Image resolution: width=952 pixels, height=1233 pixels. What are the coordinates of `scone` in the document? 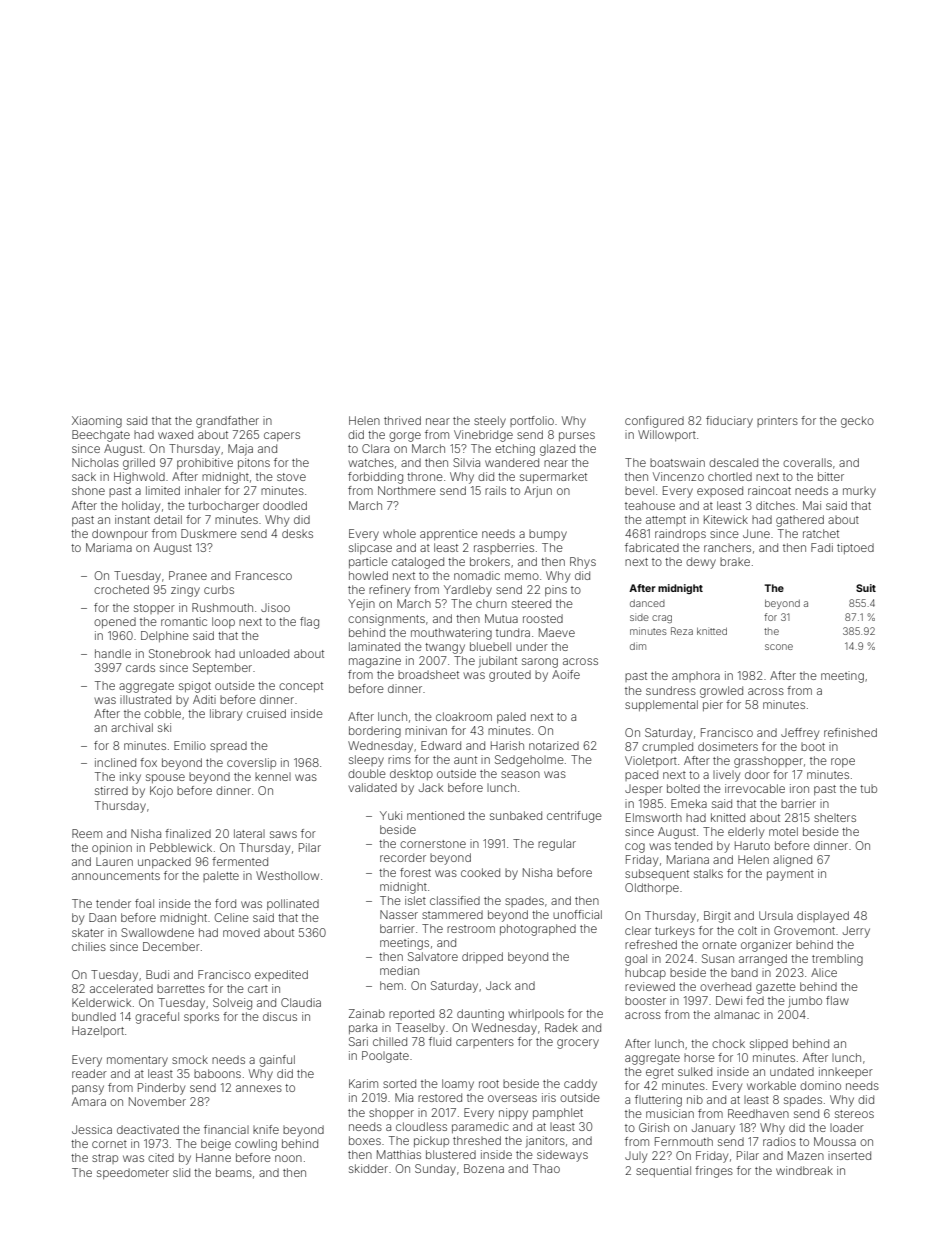 It's located at (779, 647).
